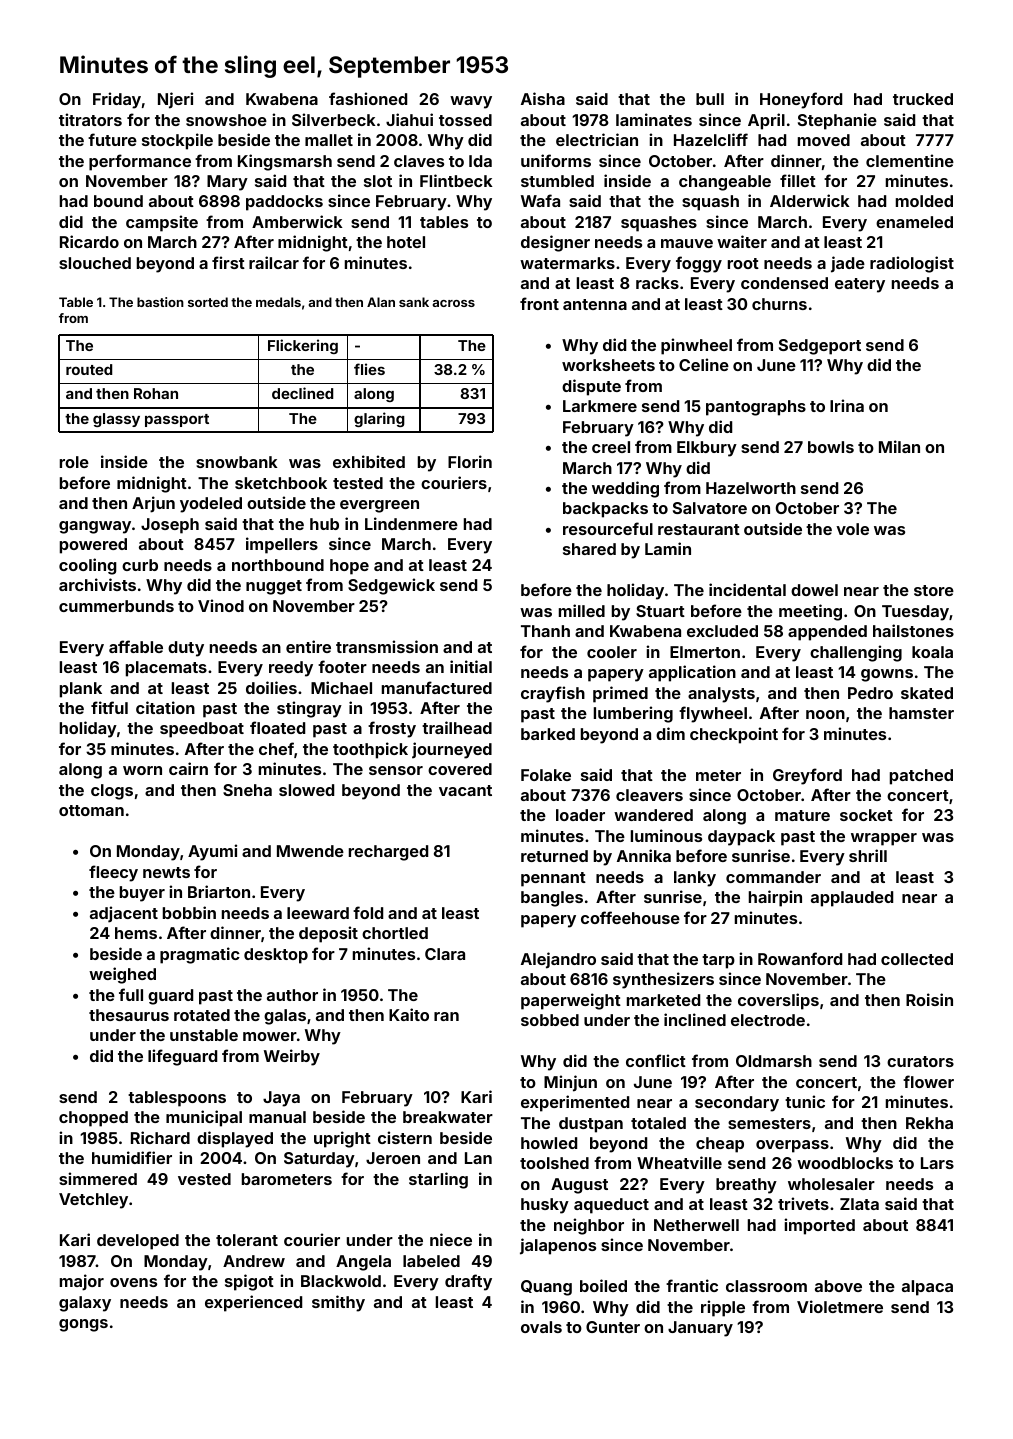 The height and width of the screenshot is (1439, 1013). I want to click on ovals, so click(541, 1327).
